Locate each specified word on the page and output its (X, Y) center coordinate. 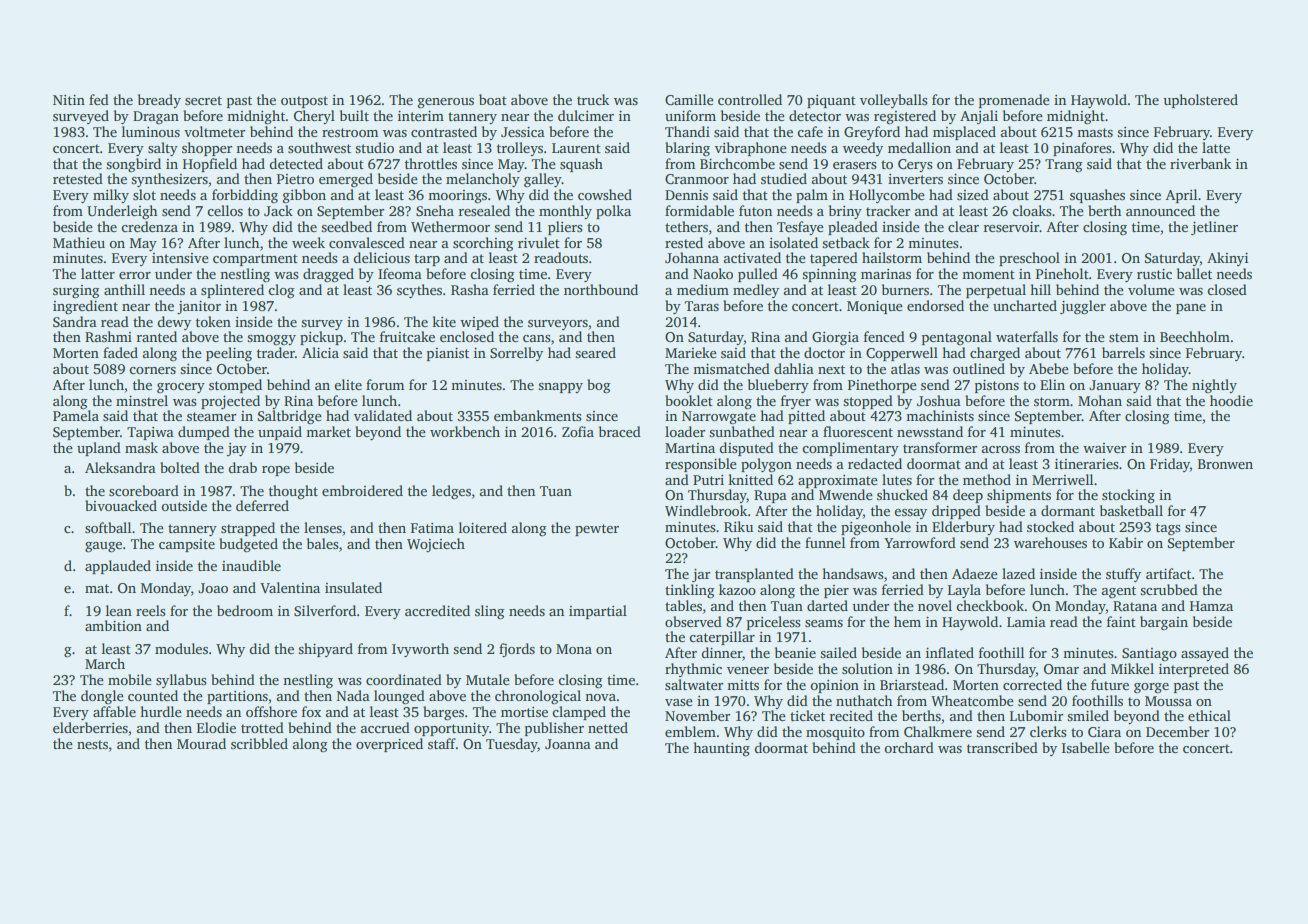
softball (108, 527)
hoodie (1231, 400)
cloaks (1031, 210)
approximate (838, 481)
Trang (1063, 165)
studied (784, 178)
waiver (1104, 448)
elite (348, 384)
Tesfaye (800, 228)
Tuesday (512, 745)
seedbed (346, 226)
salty (163, 149)
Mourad (201, 743)
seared (595, 352)
